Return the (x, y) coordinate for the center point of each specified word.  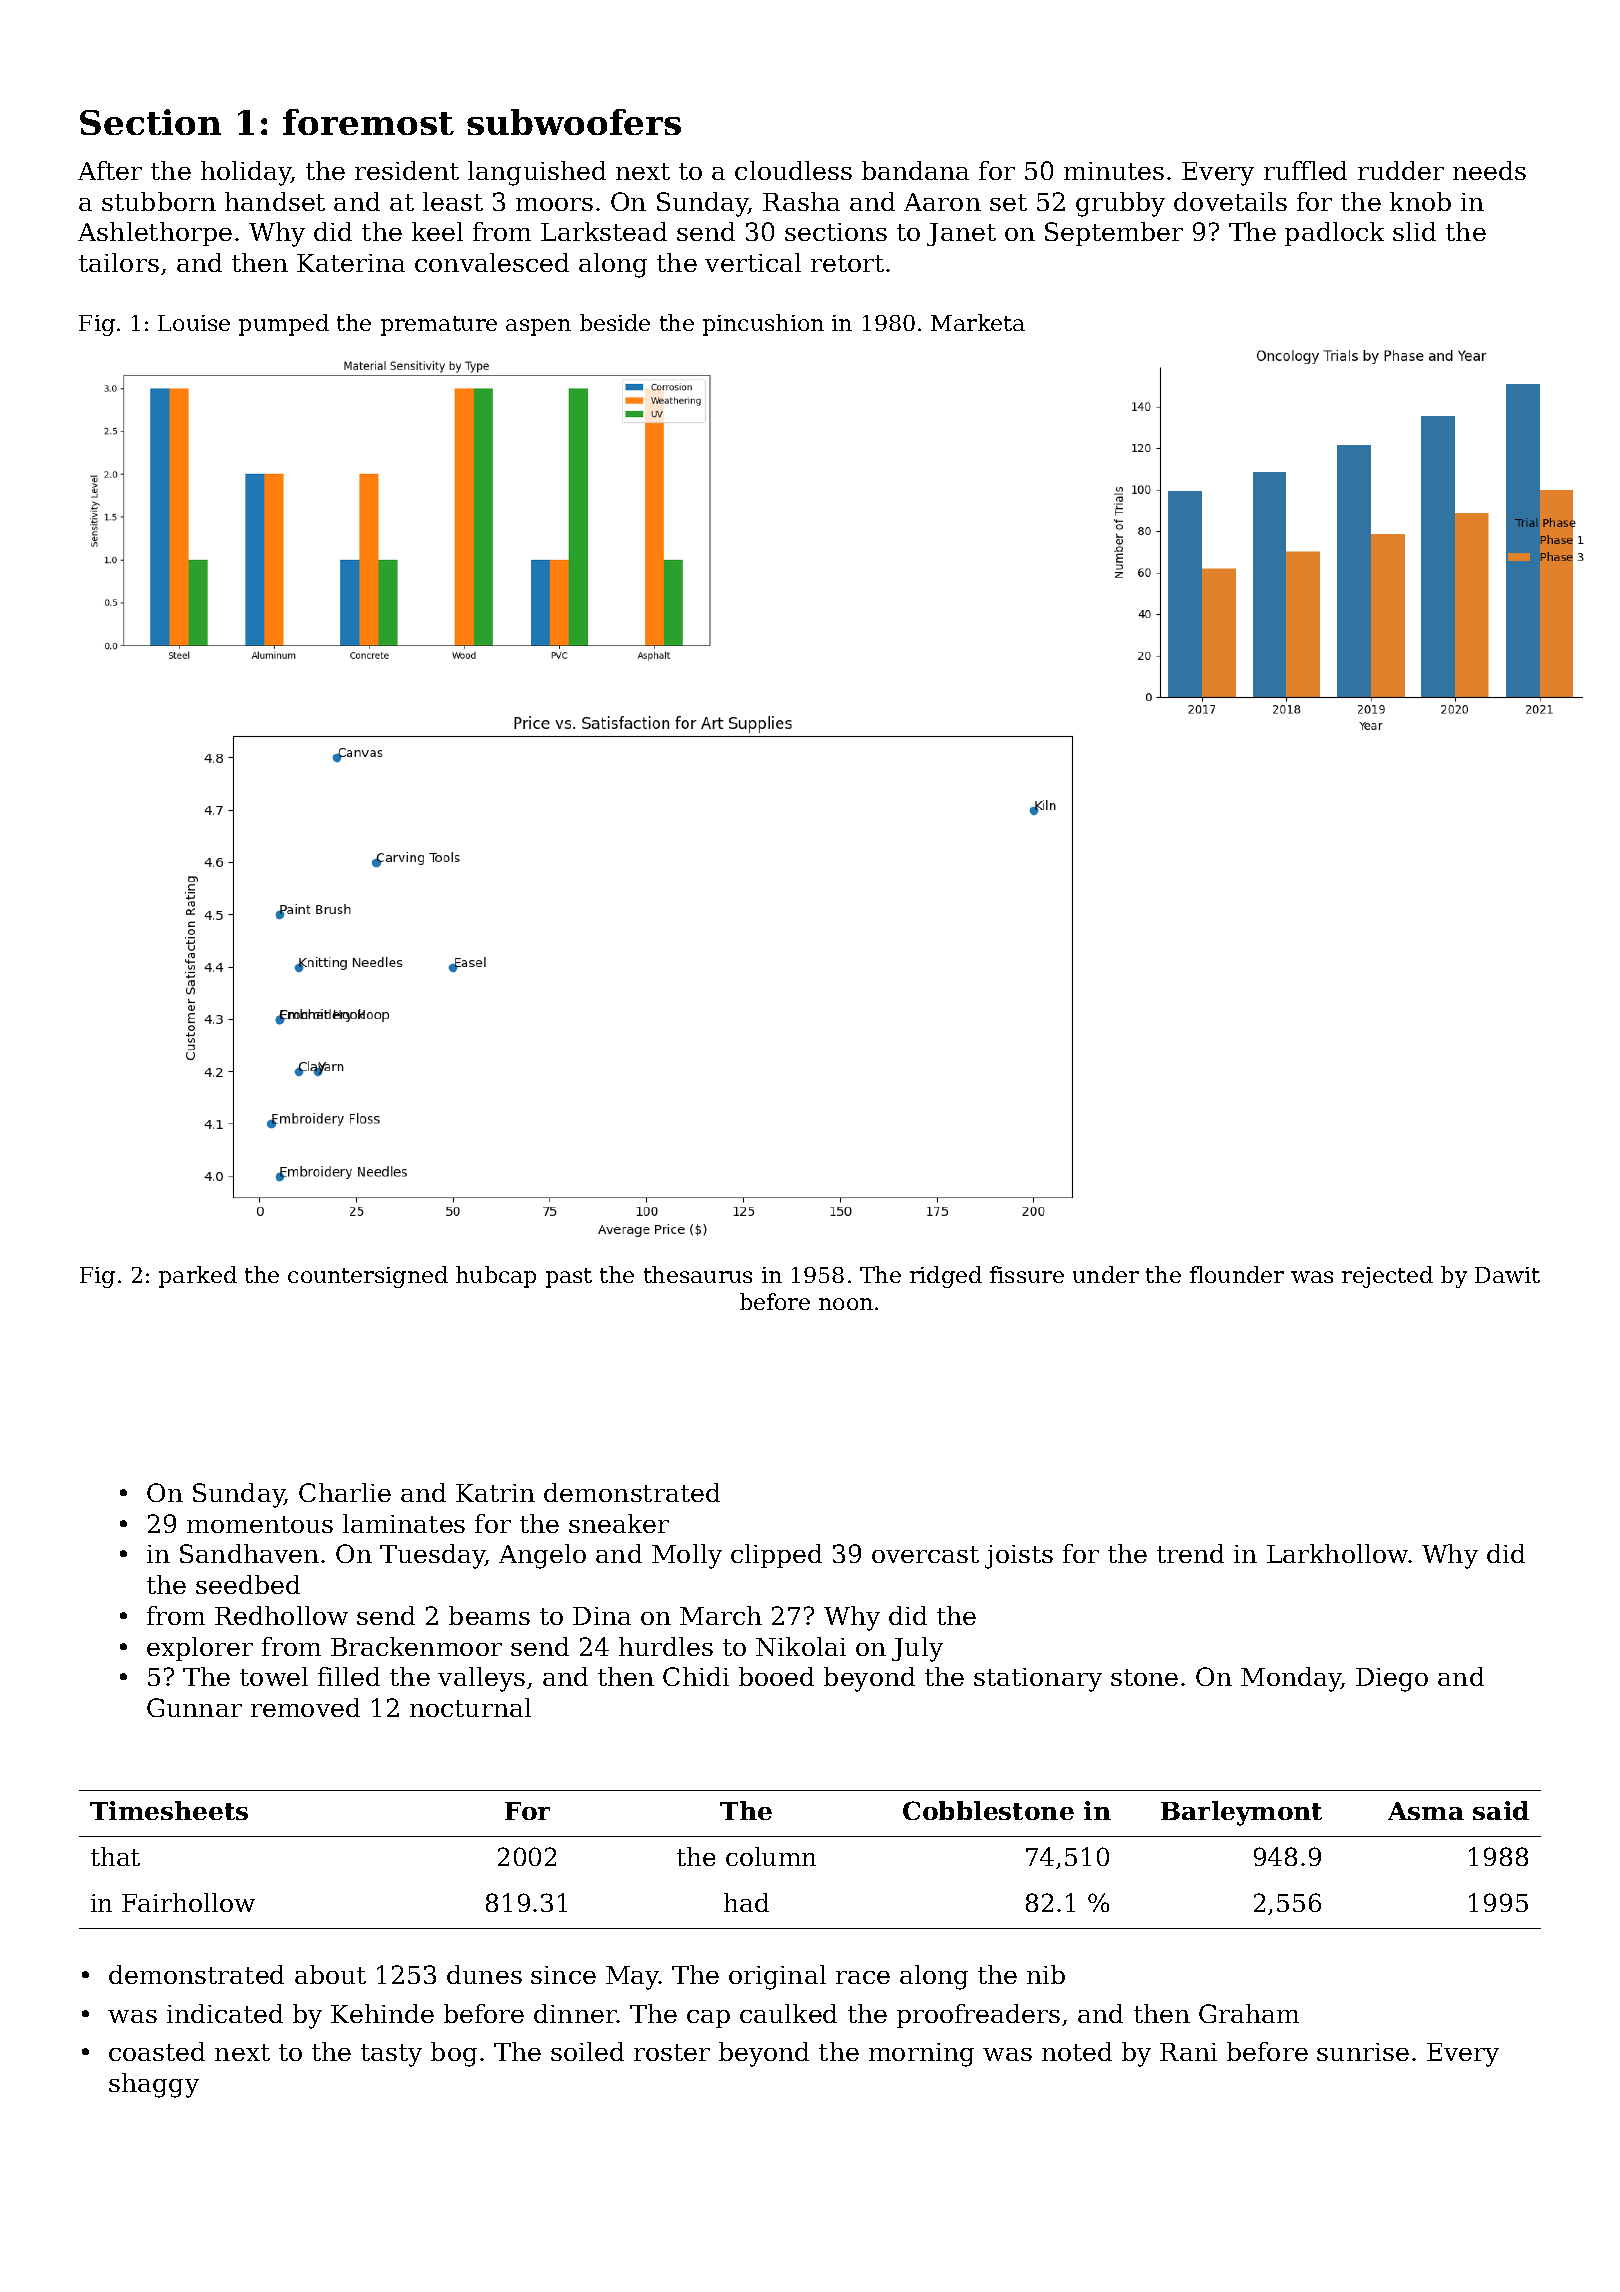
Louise (194, 323)
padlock (1334, 234)
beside (615, 322)
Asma (1426, 1811)
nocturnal (470, 1707)
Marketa (978, 322)
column (771, 1856)
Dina (602, 1616)
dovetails (1230, 201)
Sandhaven (249, 1553)
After (110, 170)
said (1501, 1810)
